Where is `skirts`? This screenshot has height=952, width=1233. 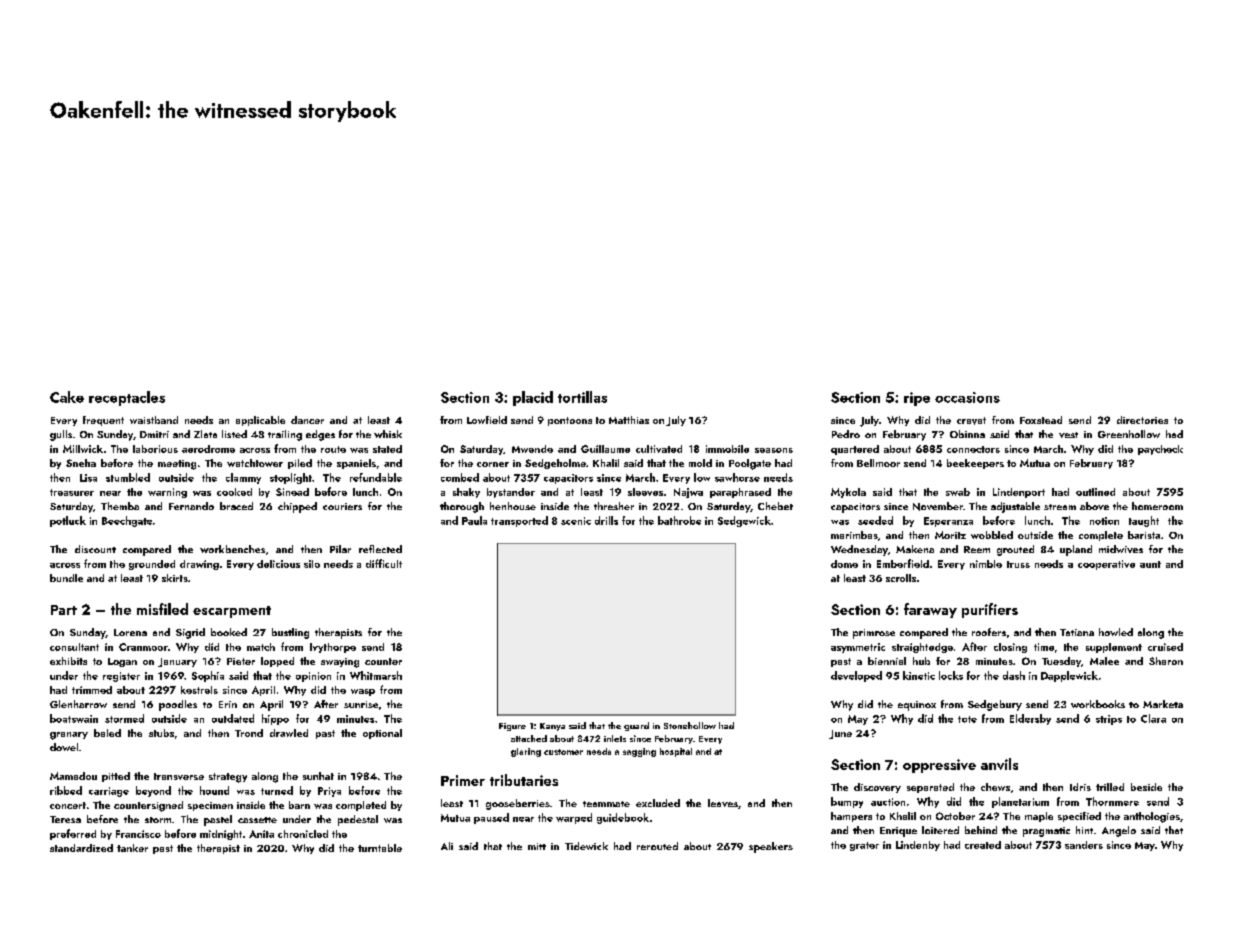
skirts is located at coordinates (175, 578).
